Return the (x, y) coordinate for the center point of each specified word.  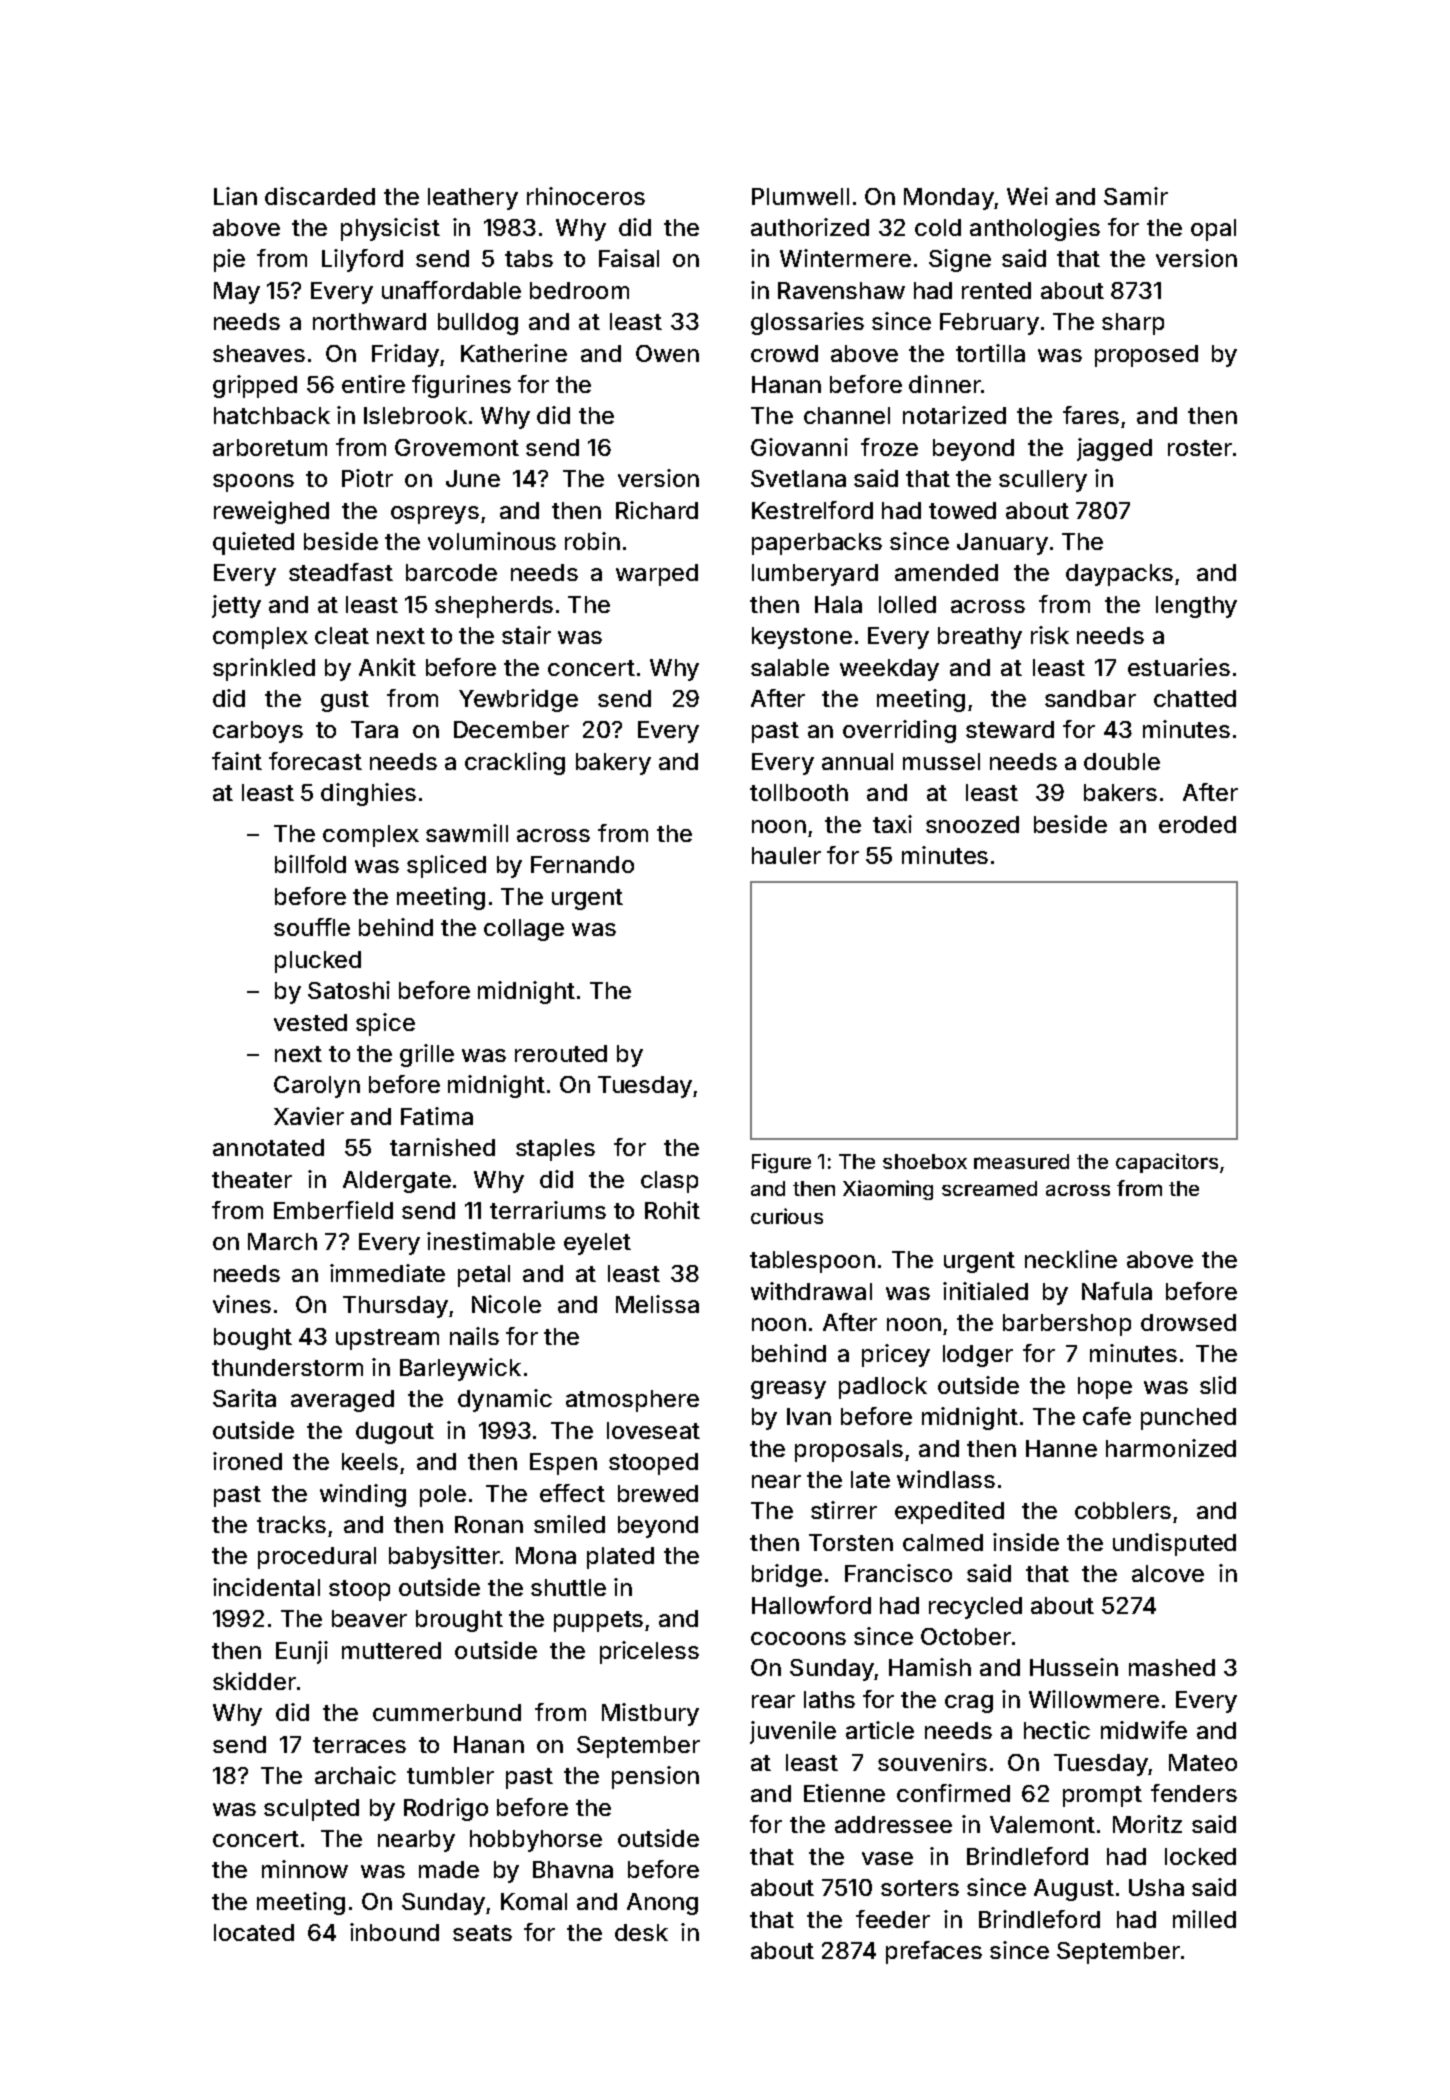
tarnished (442, 1147)
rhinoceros (586, 196)
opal (1213, 230)
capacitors (1167, 1163)
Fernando (582, 864)
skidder (254, 1681)
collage (524, 930)
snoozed (972, 824)
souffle (312, 927)
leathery (473, 199)
